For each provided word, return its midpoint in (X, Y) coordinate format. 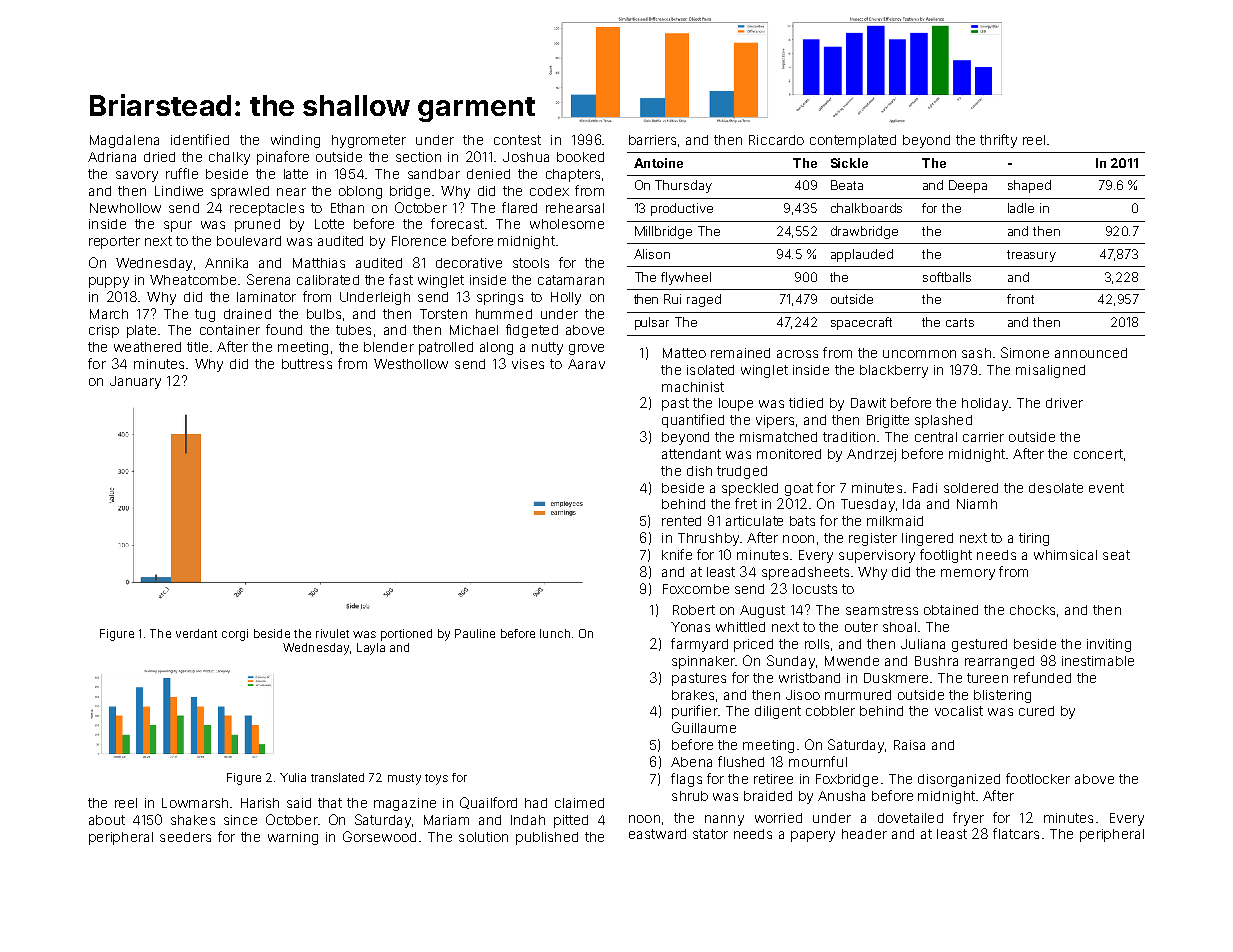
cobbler (830, 711)
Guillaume (704, 727)
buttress (307, 364)
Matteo (684, 353)
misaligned (1050, 371)
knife (677, 554)
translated (337, 777)
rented (681, 521)
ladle (1021, 208)
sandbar (434, 174)
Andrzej (871, 455)
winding (295, 141)
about (107, 820)
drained (247, 314)
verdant (196, 633)
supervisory (877, 556)
